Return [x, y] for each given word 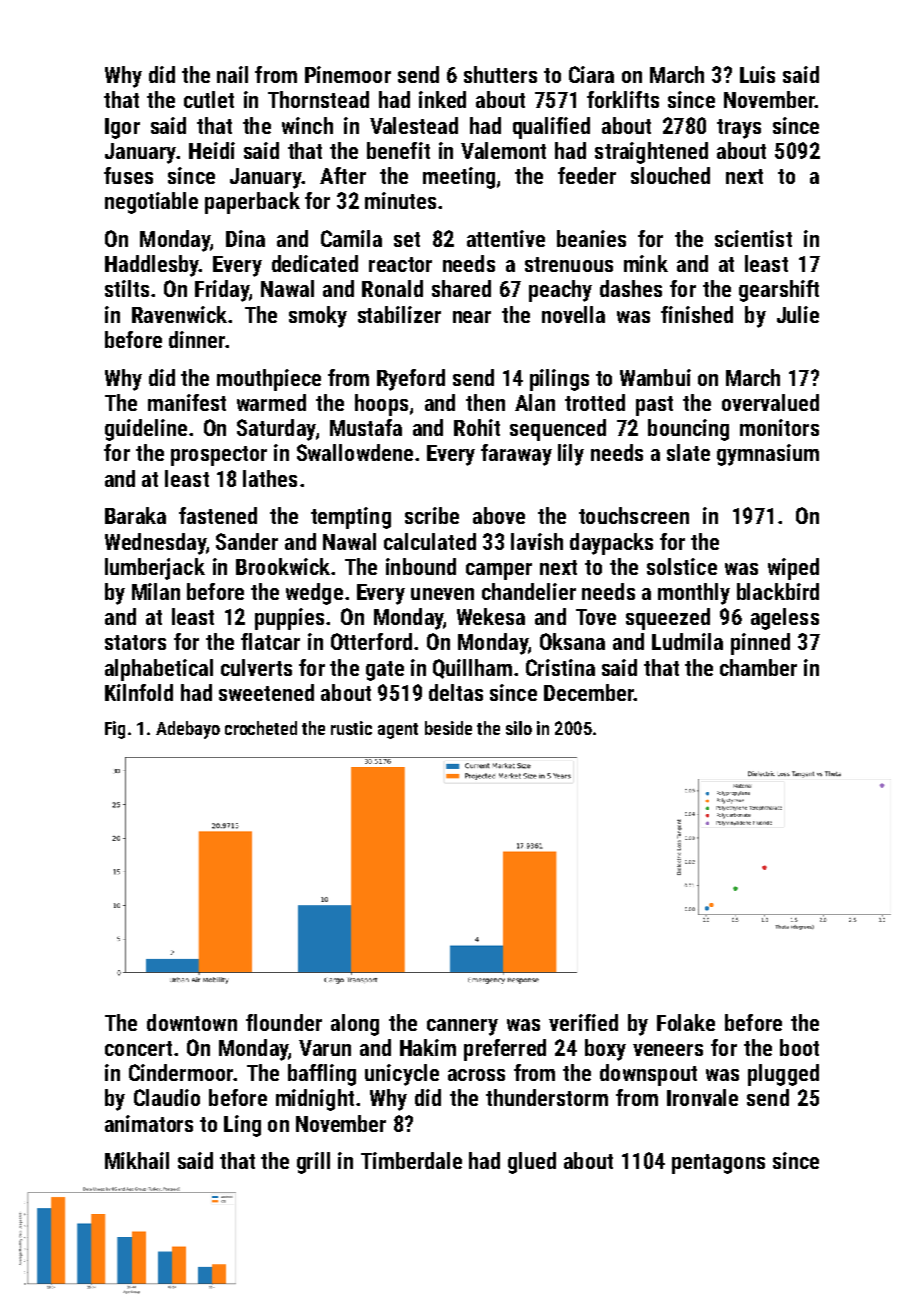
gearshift [779, 291]
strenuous [569, 264]
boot [799, 1047]
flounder [284, 1022]
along [355, 1025]
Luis [757, 74]
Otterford [371, 641]
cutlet [209, 99]
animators [149, 1123]
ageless [785, 619]
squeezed [668, 619]
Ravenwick [179, 314]
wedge [314, 594]
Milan [156, 591]
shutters [500, 74]
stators [135, 642]
